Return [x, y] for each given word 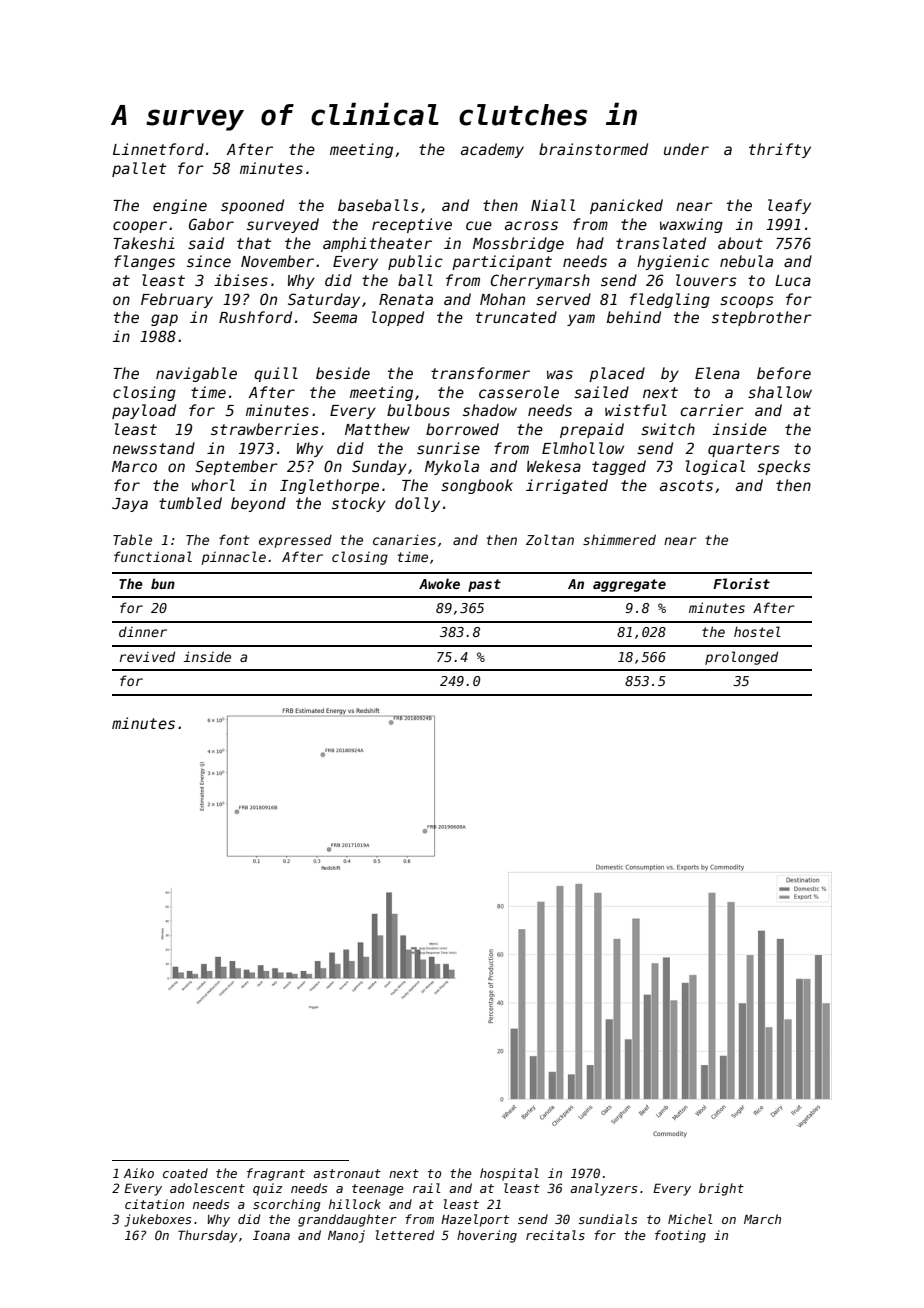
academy [492, 150]
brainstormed [593, 149]
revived [147, 656]
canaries [404, 539]
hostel [757, 631]
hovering [487, 1236]
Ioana [271, 1235]
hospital [509, 1174]
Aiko [139, 1173]
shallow [780, 392]
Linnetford [158, 149]
